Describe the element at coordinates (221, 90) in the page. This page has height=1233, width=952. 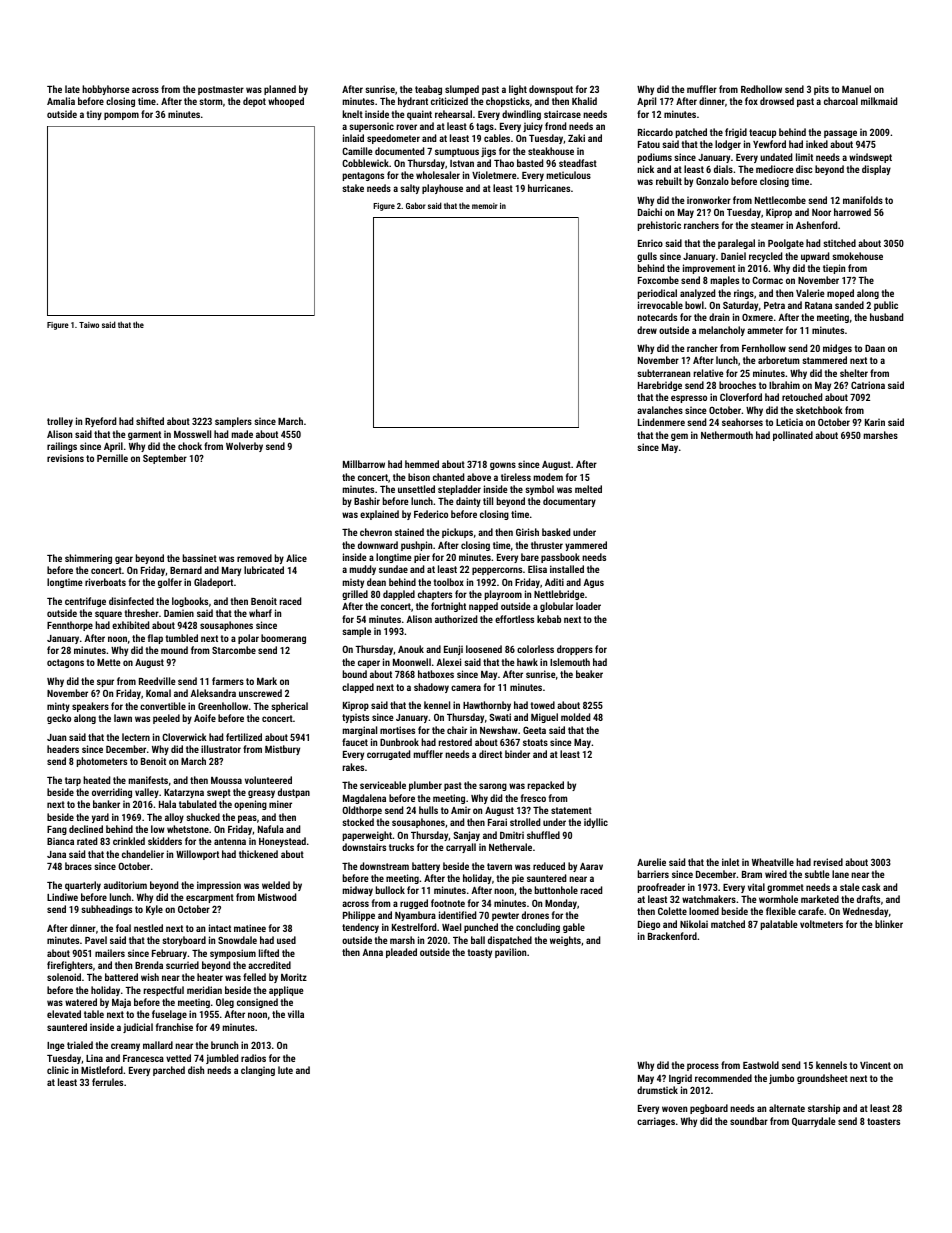
I see `postmaster` at that location.
